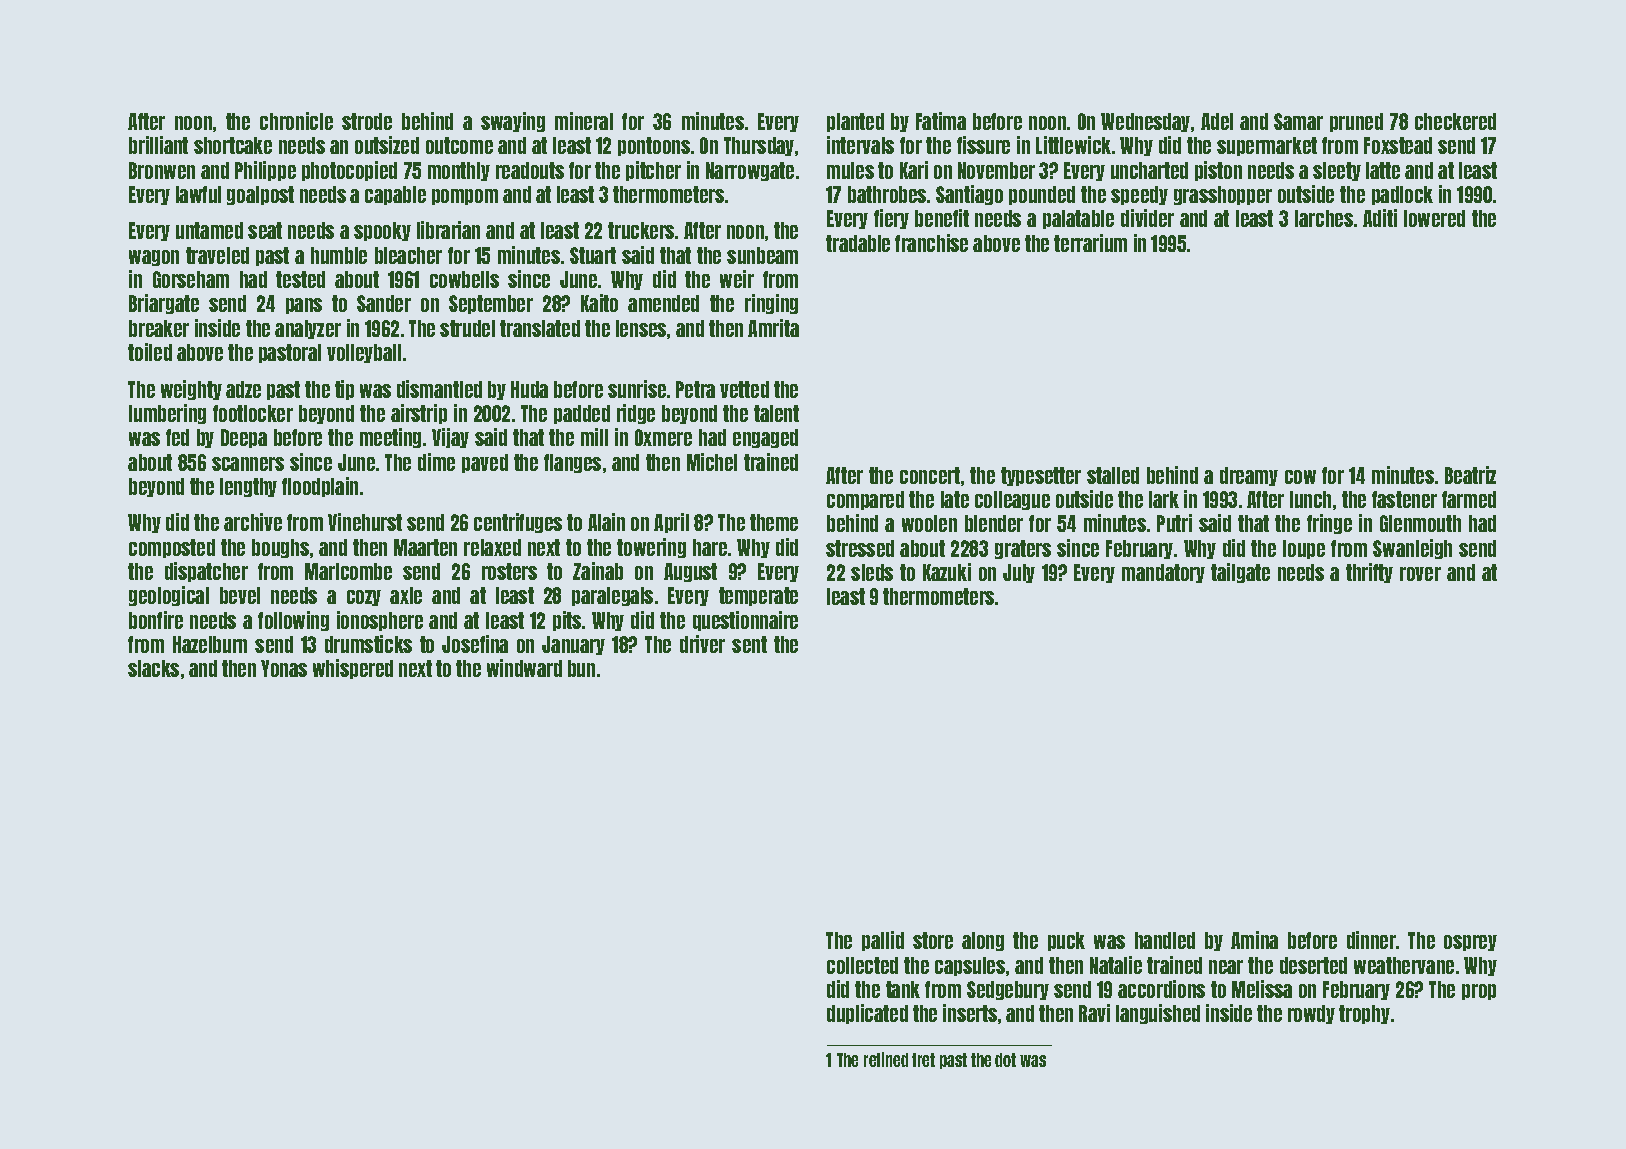  Describe the element at coordinates (1380, 218) in the image. I see `Aditi` at that location.
